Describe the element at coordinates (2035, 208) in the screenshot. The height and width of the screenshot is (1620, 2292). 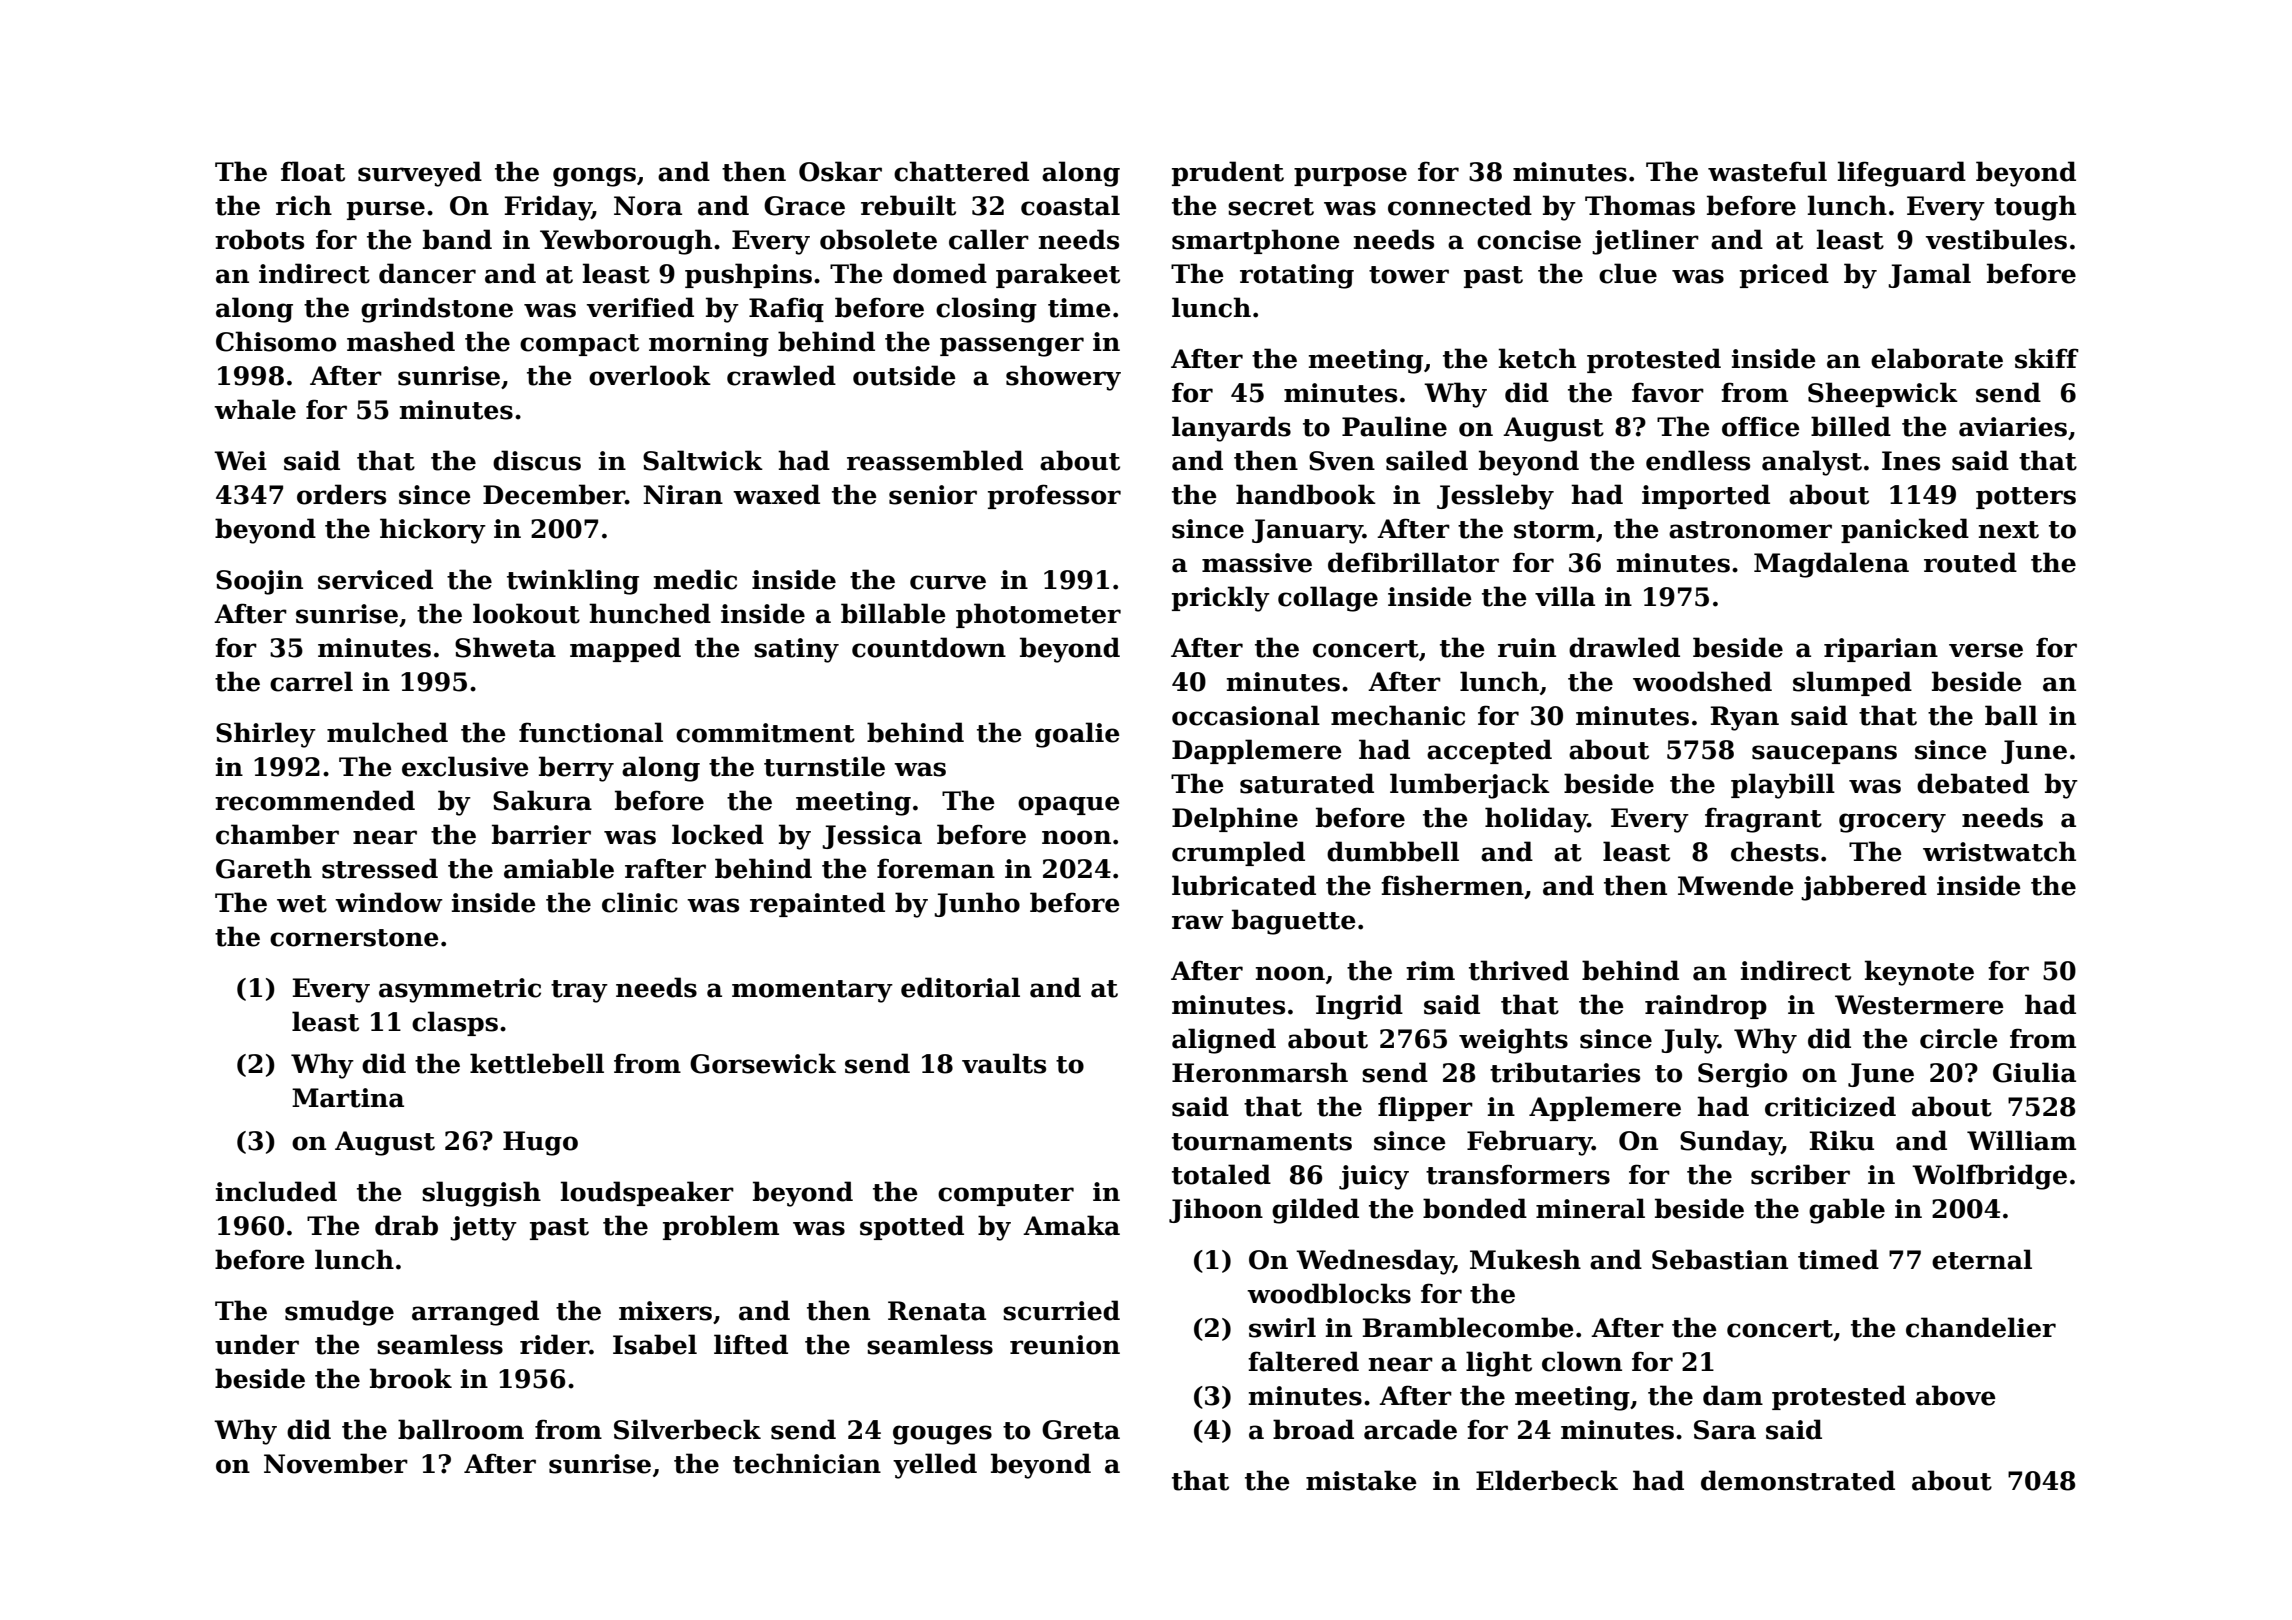
I see `tough` at that location.
